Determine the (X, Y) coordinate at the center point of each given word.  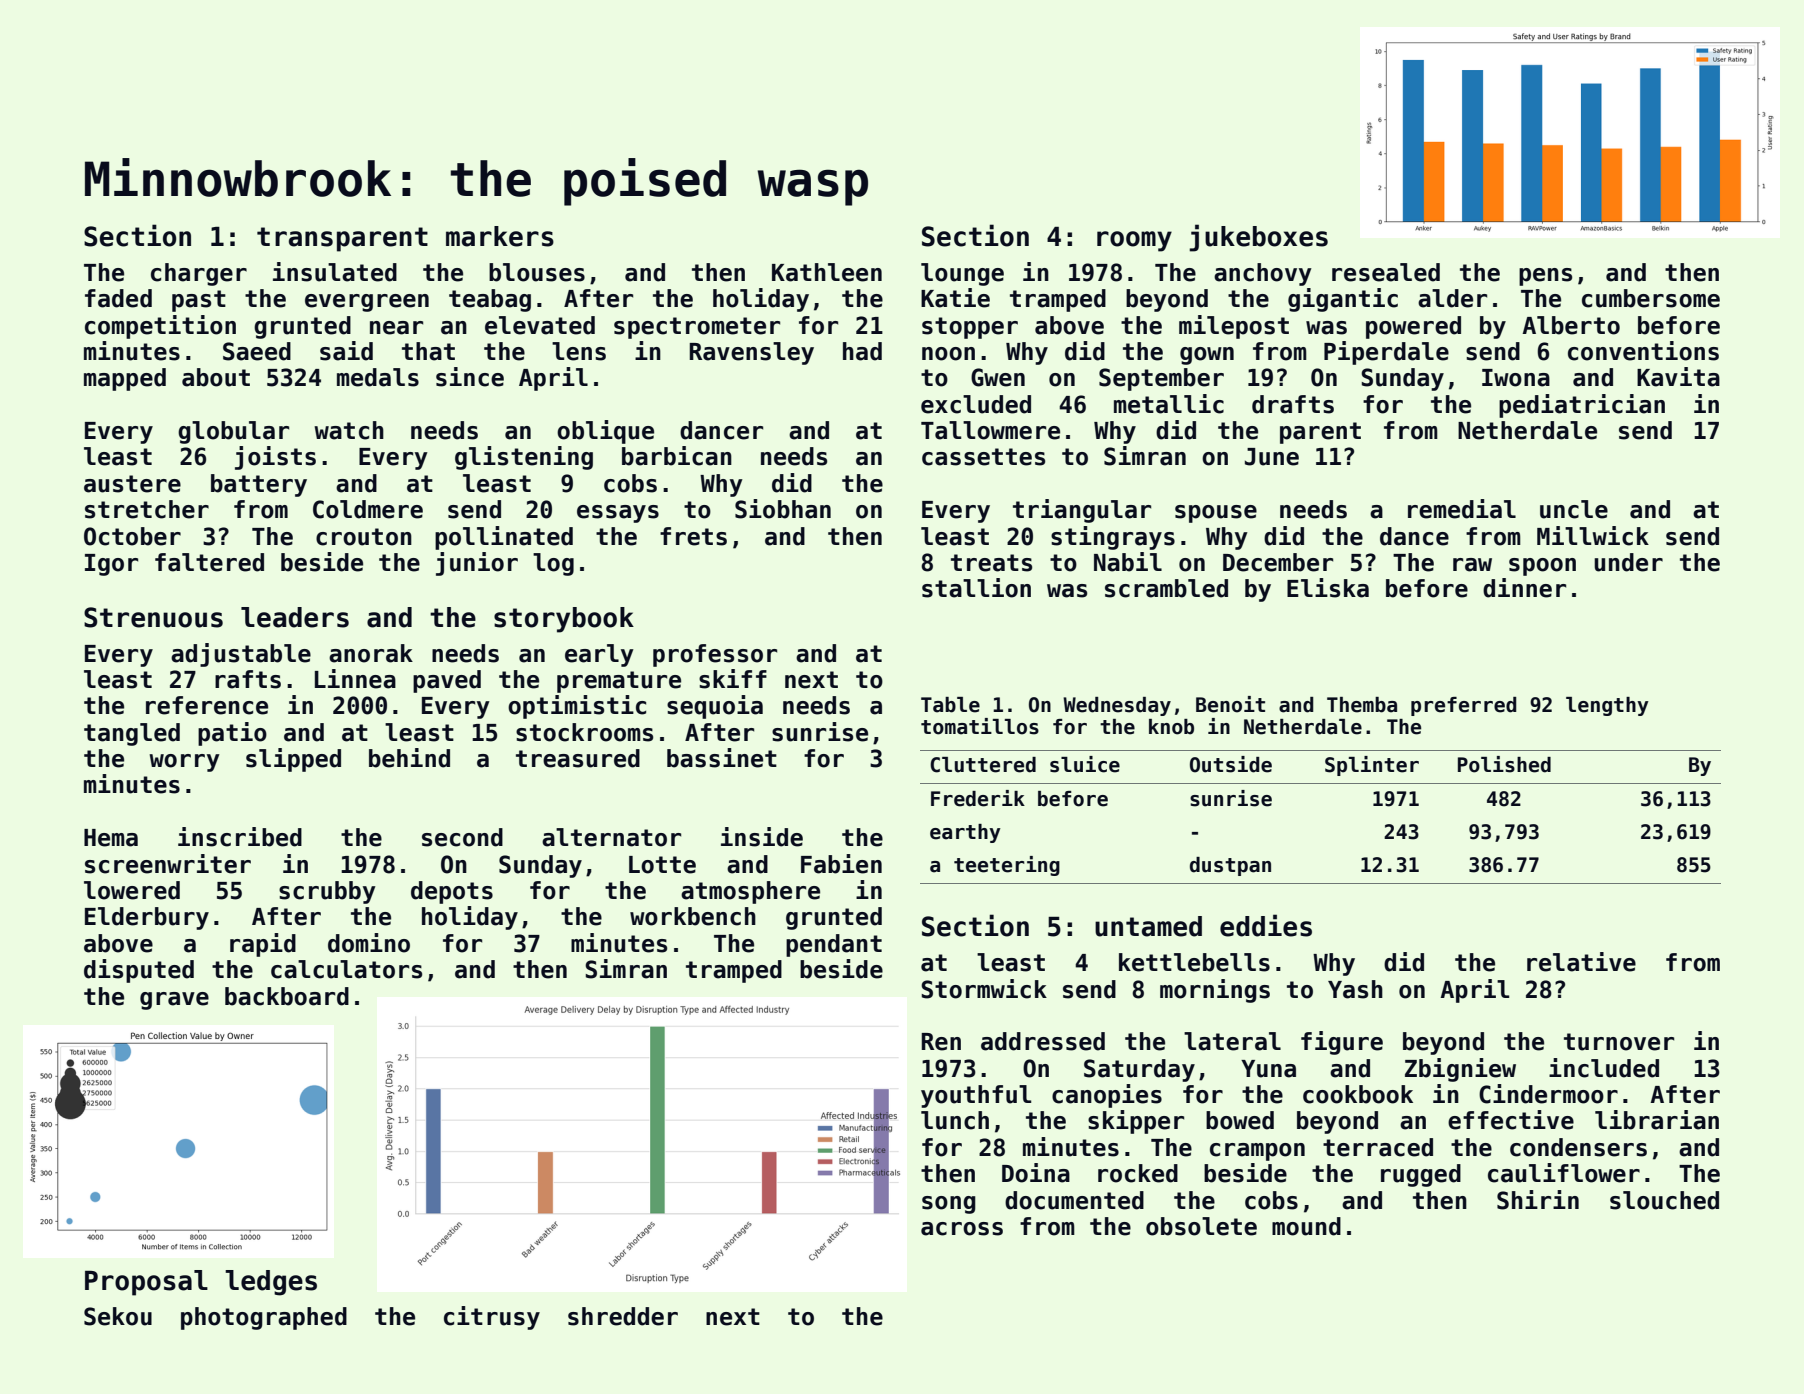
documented (1074, 1200)
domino (369, 943)
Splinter (1372, 766)
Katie (955, 298)
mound (1306, 1226)
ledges (271, 1283)
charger (199, 274)
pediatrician (1582, 406)
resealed (1386, 272)
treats (991, 563)
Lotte (662, 865)
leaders (295, 617)
